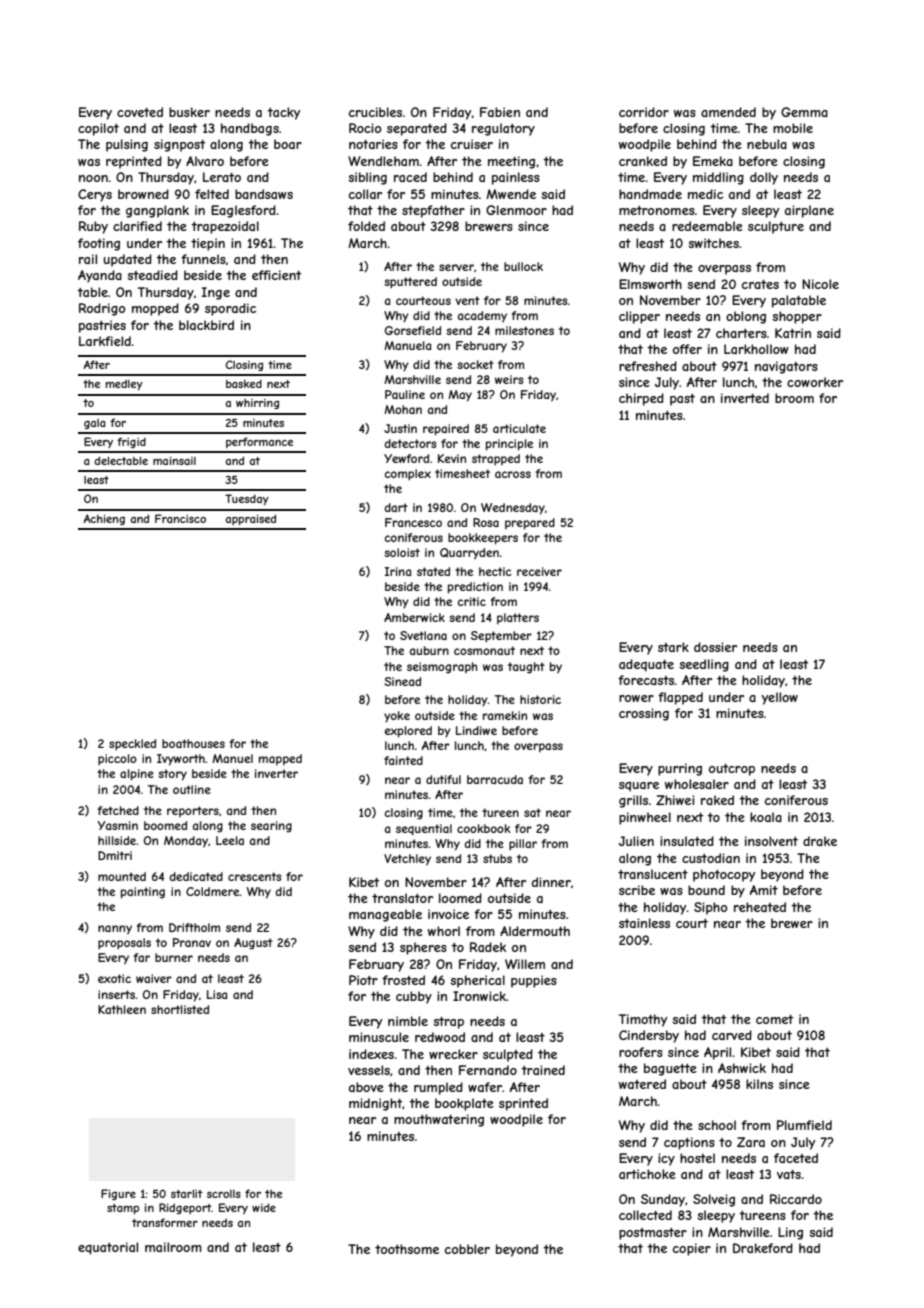  What do you see at coordinates (774, 1019) in the screenshot?
I see `comet` at bounding box center [774, 1019].
